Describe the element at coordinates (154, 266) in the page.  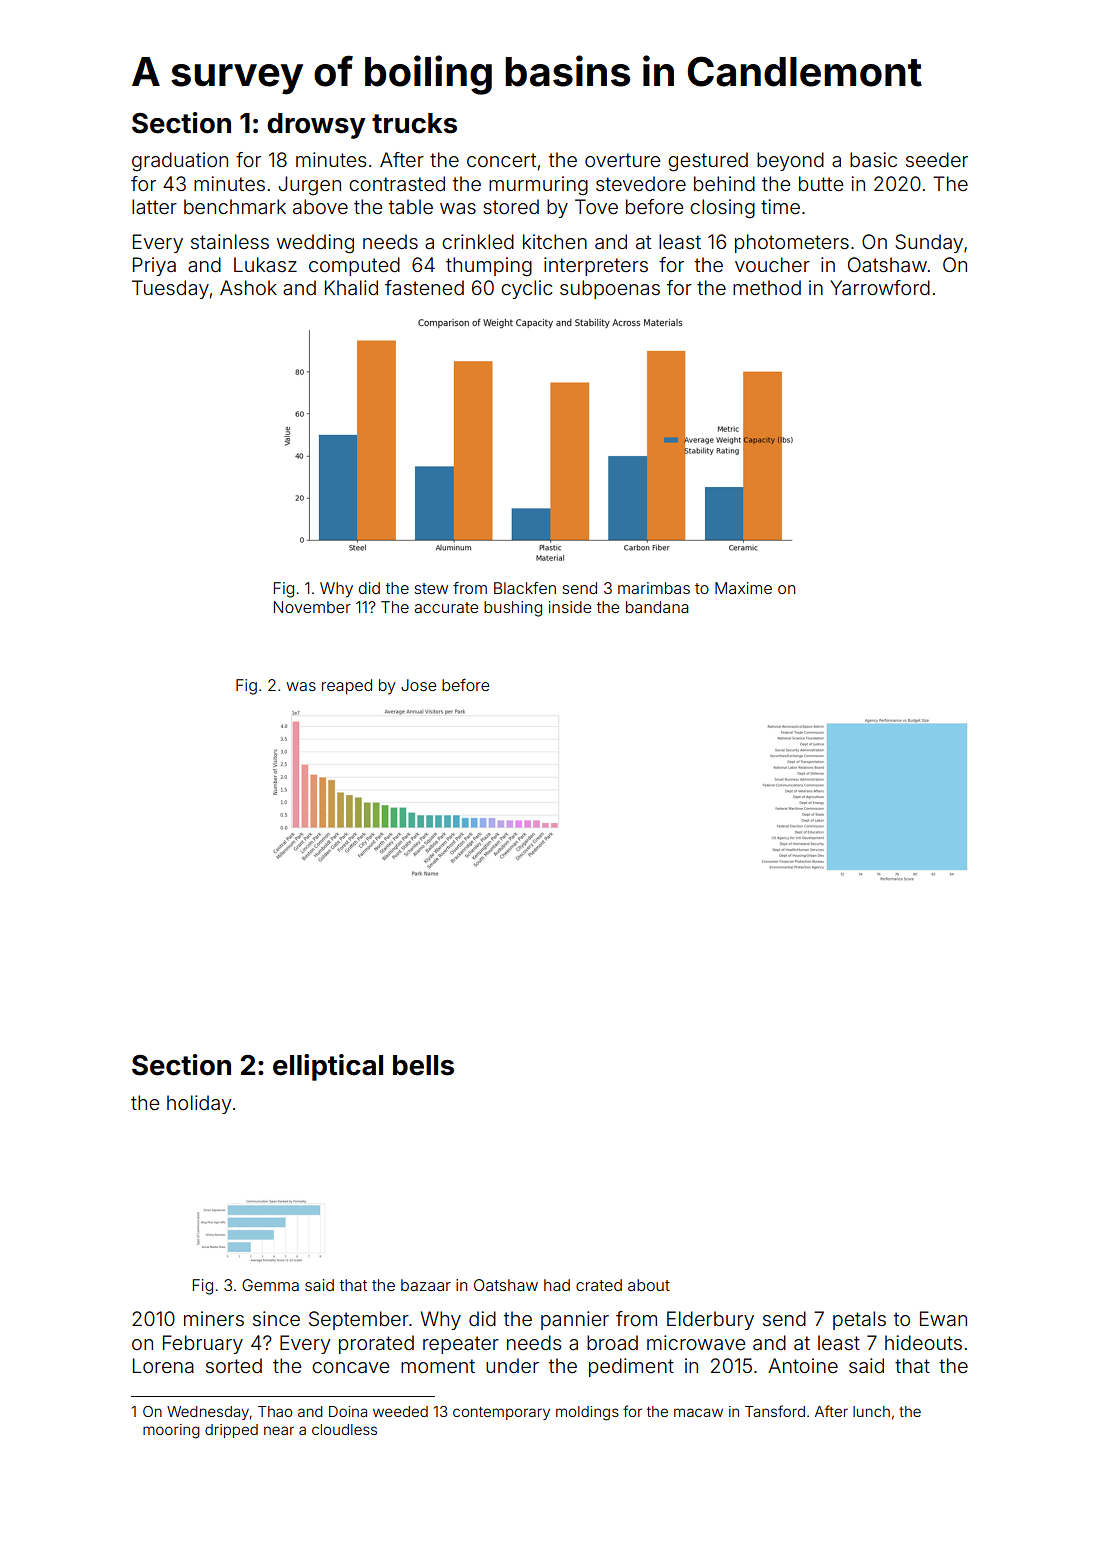
I see `Priya` at that location.
